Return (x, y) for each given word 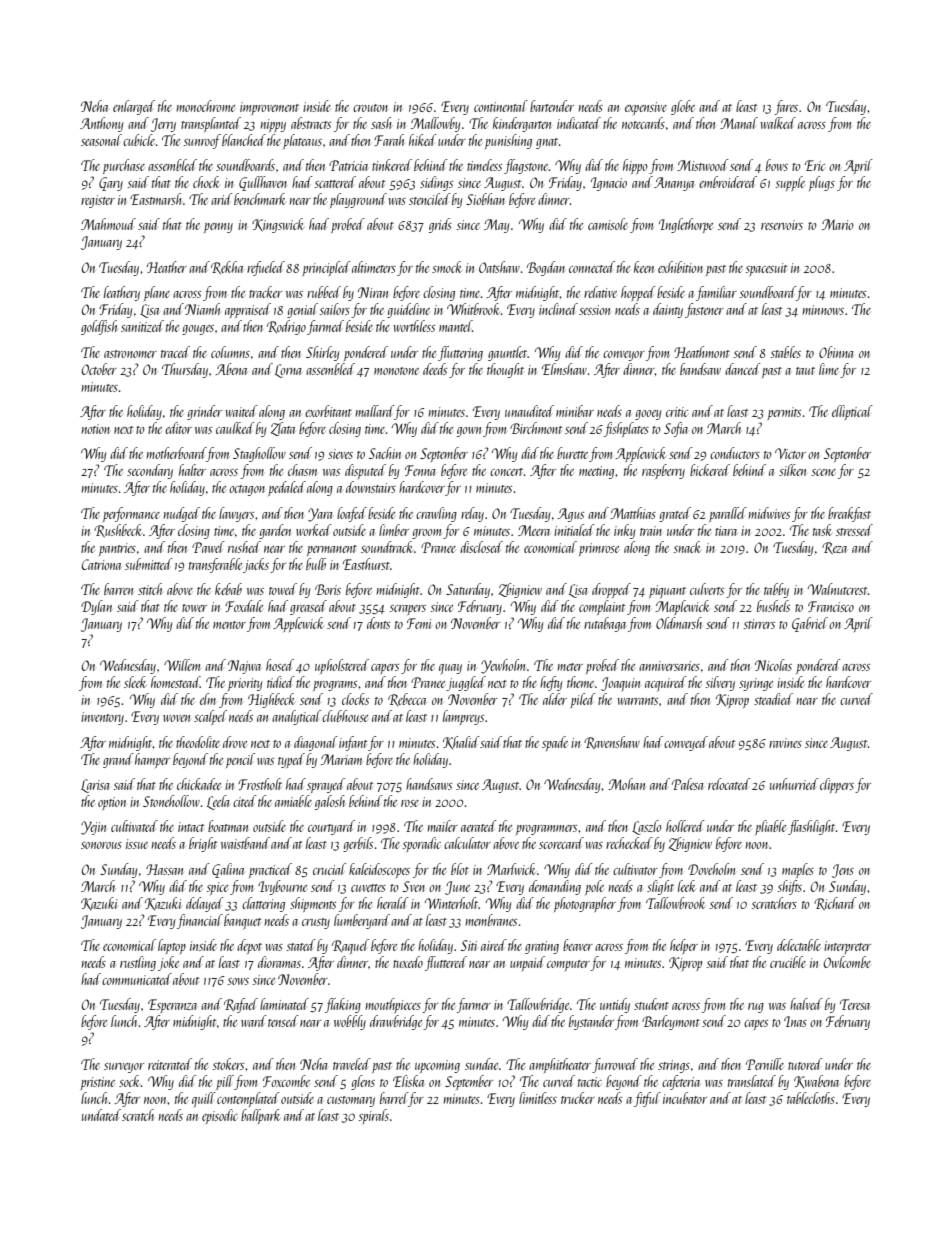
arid (222, 199)
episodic (220, 1116)
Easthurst (366, 564)
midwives (769, 513)
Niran (373, 292)
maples (798, 870)
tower (194, 608)
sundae (481, 1064)
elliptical (852, 412)
